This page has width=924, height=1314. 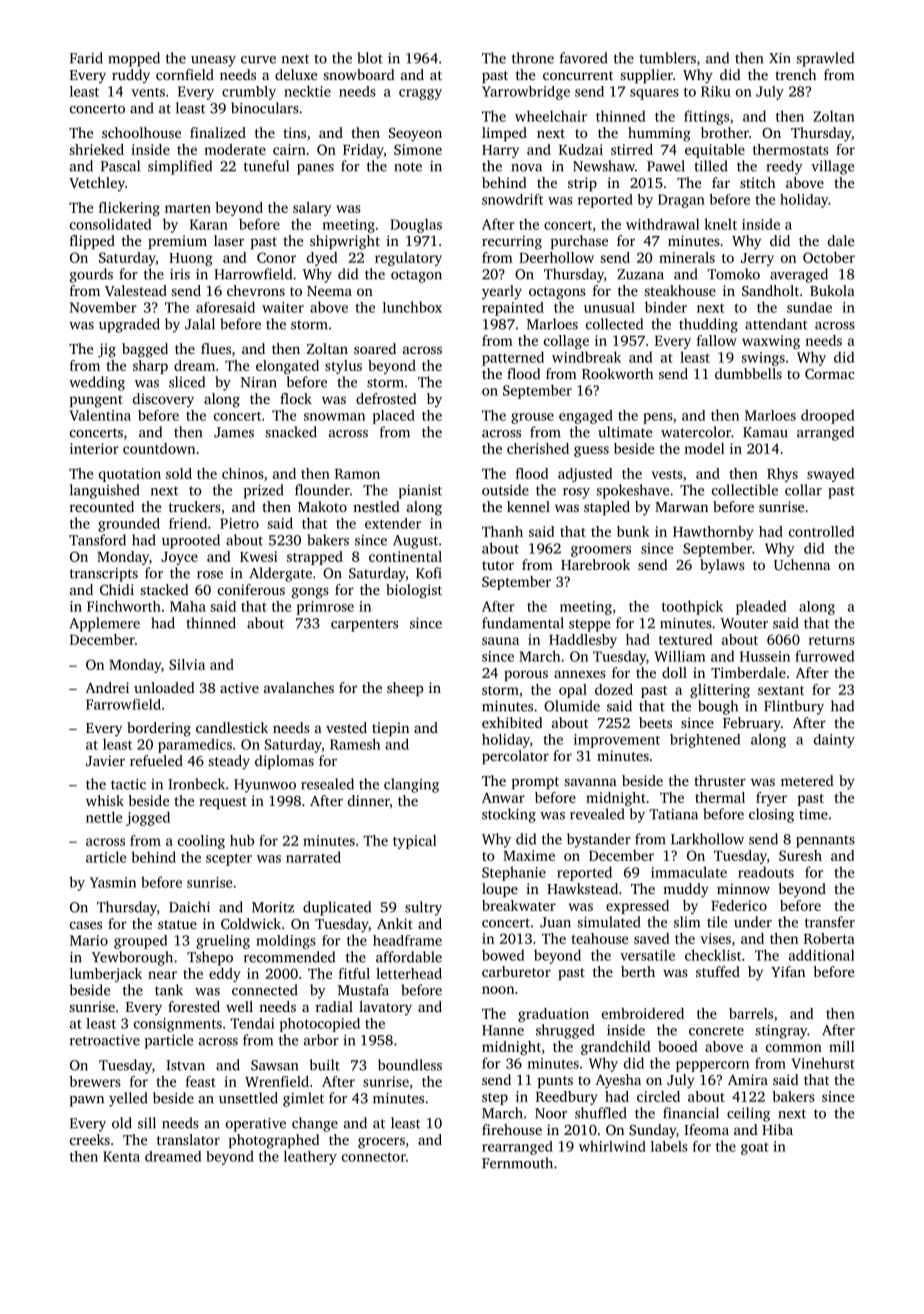 What do you see at coordinates (291, 432) in the page?
I see `snacked` at bounding box center [291, 432].
